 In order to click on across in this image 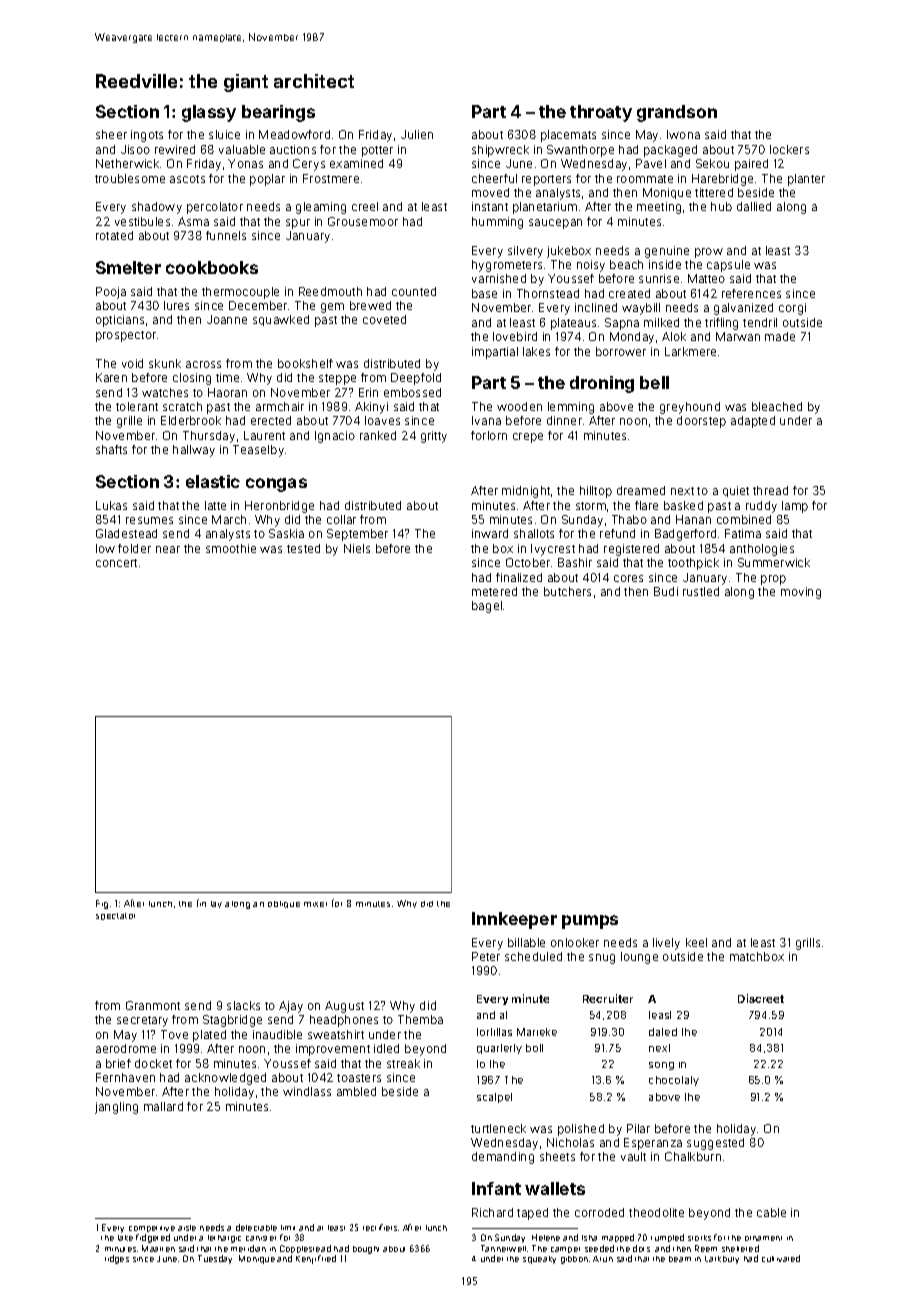, I will do `click(203, 364)`.
